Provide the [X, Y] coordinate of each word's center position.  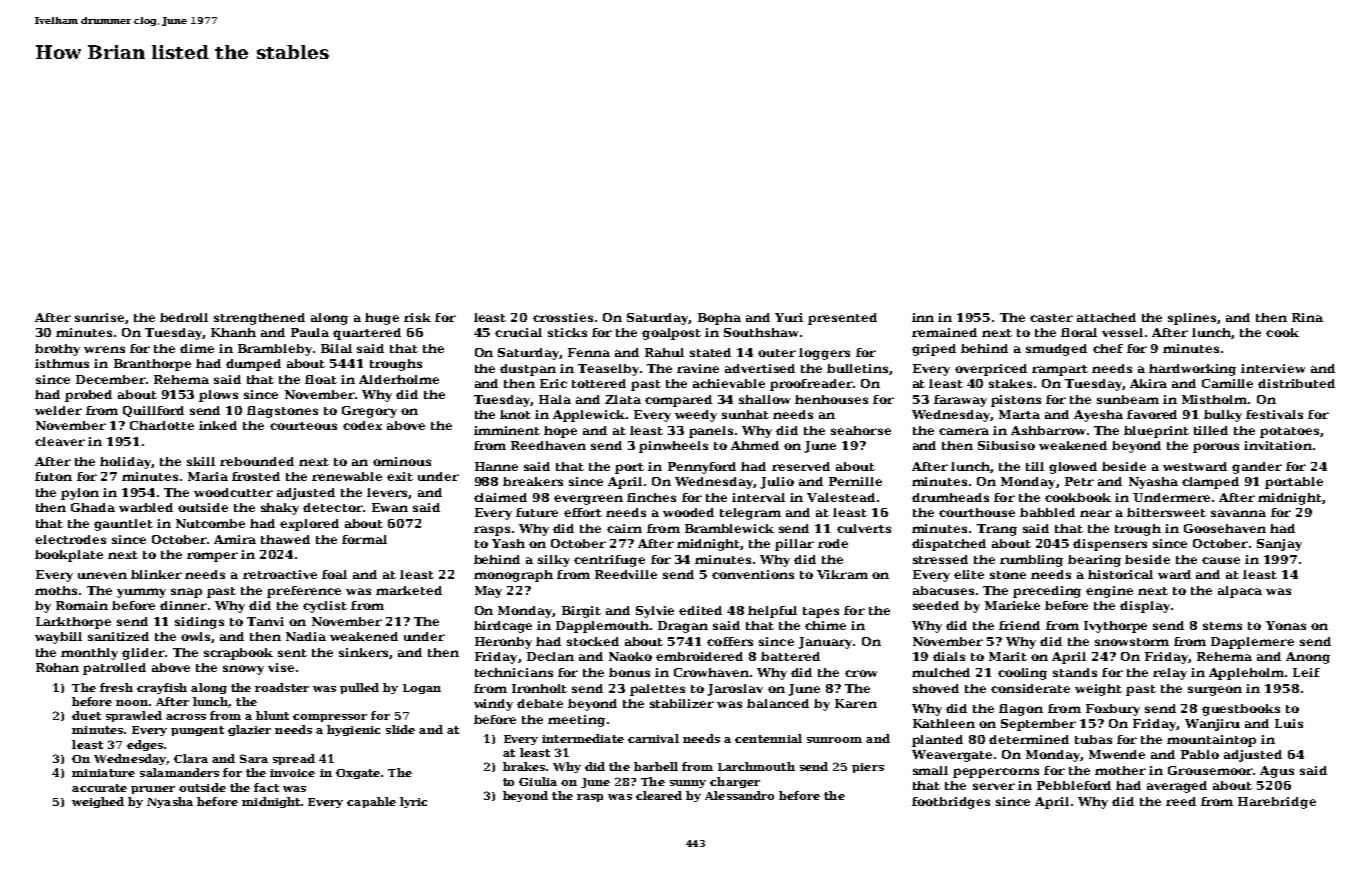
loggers [824, 354]
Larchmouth [756, 766]
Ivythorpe [1115, 627]
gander [1257, 468]
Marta [1019, 414]
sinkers [363, 652]
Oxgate [358, 774]
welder [58, 410]
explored [309, 525]
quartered [367, 334]
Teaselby [608, 370]
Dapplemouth [602, 627]
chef [1108, 348]
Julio [777, 483]
